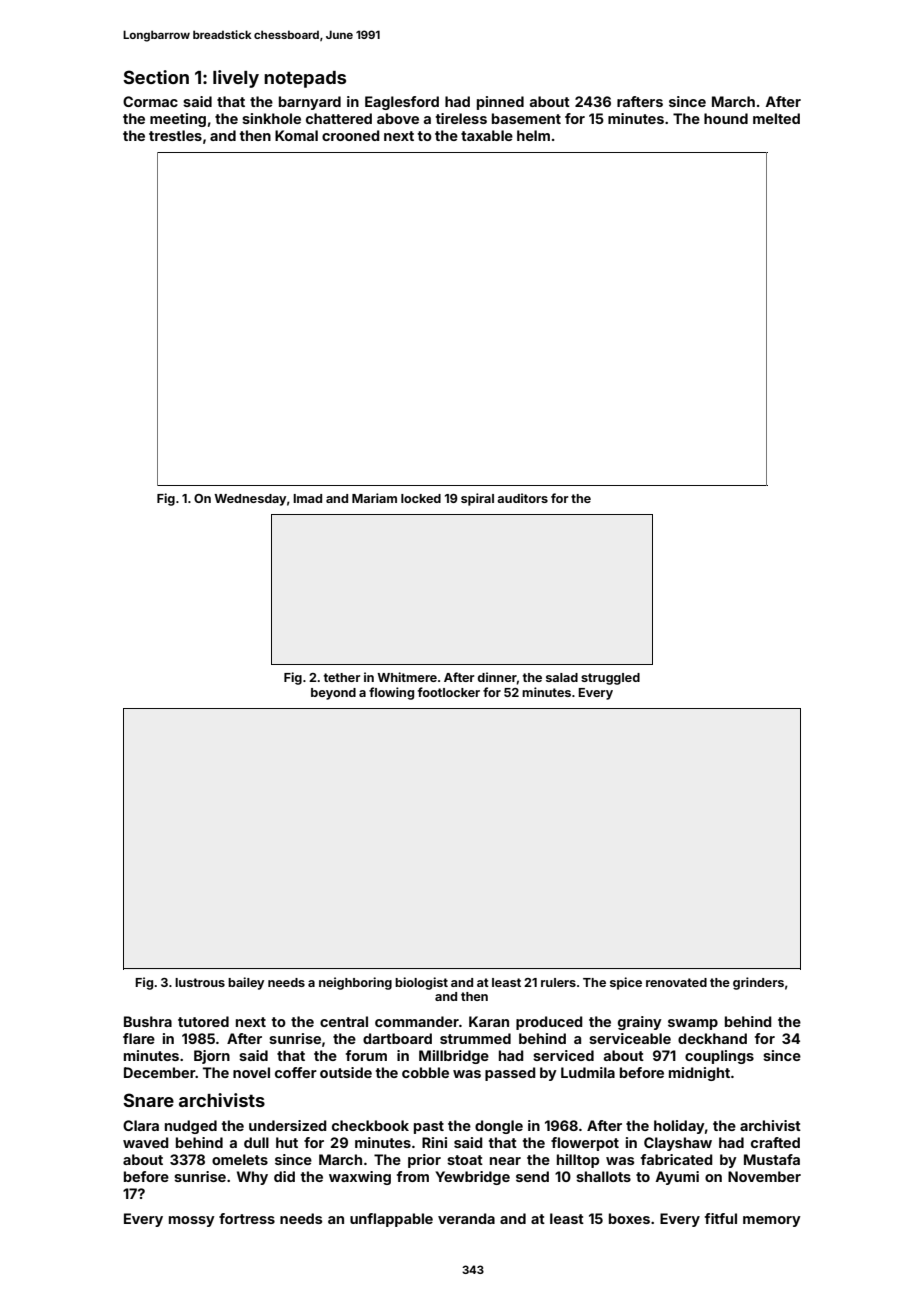 This document has height=1308, width=924. I want to click on melted, so click(776, 118).
